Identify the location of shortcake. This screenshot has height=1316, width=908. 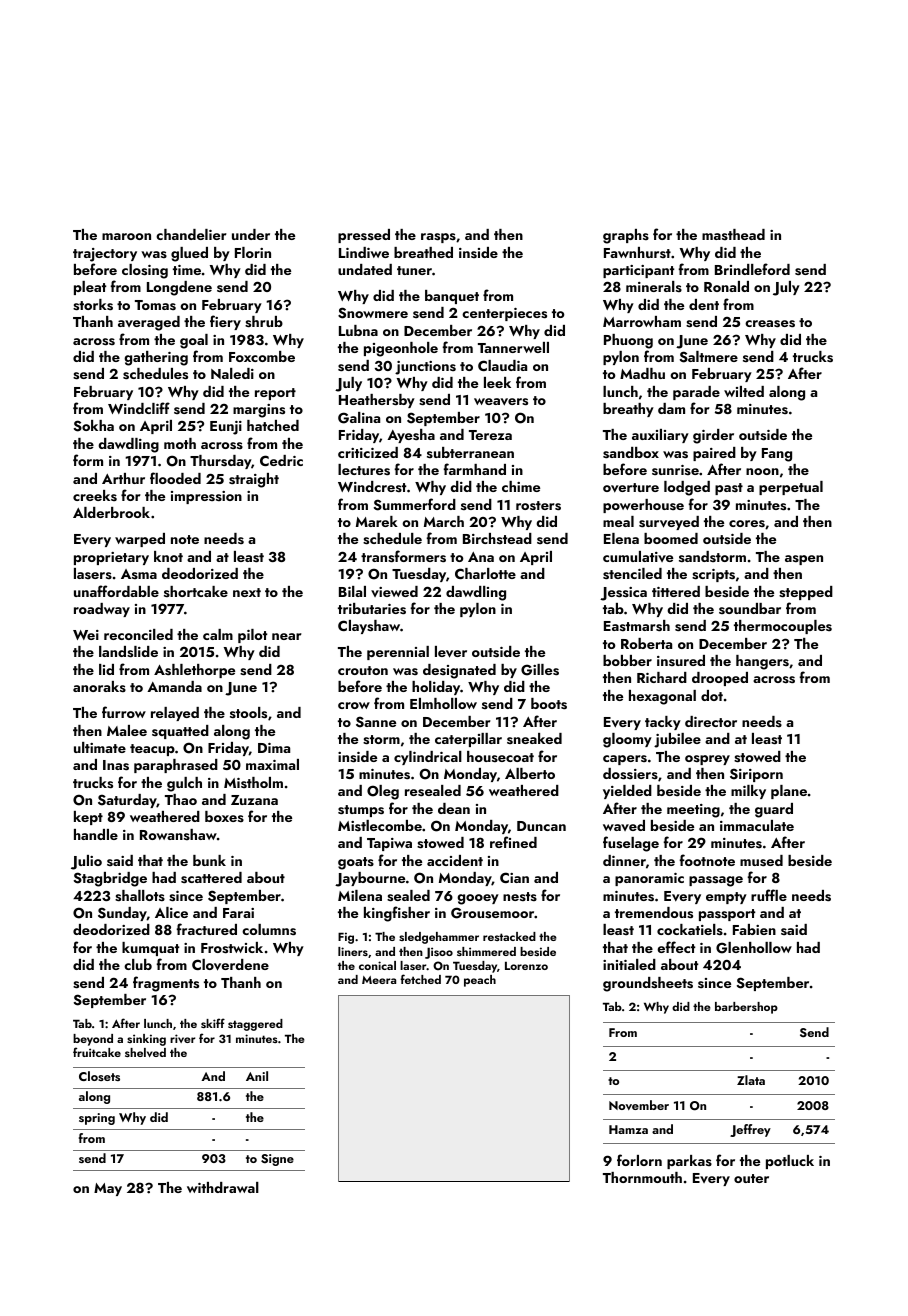
(196, 591).
